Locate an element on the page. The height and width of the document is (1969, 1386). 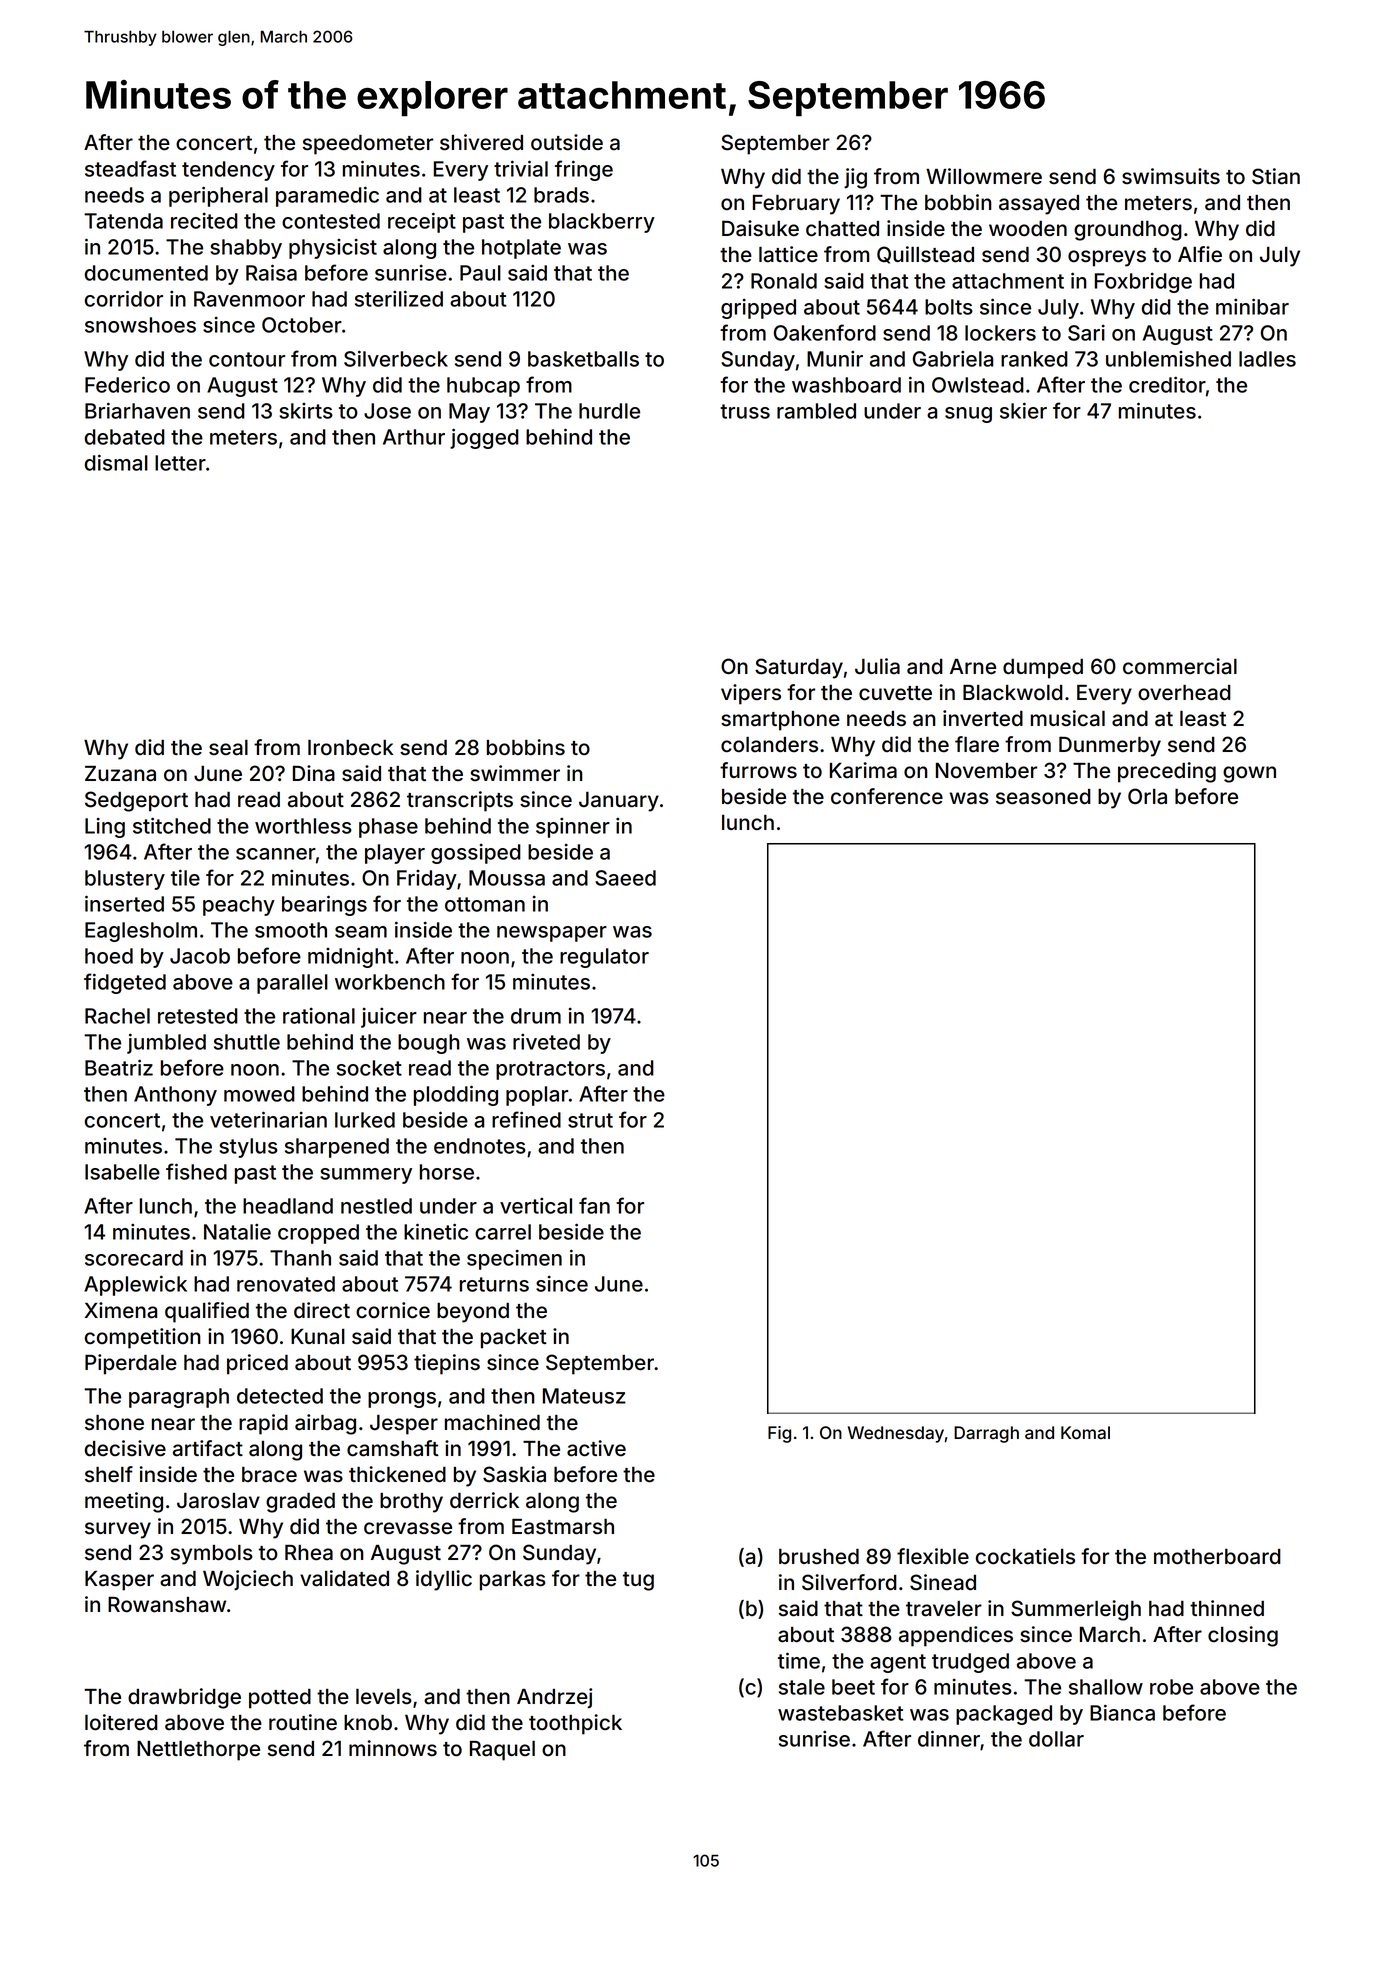
fan is located at coordinates (594, 1205).
